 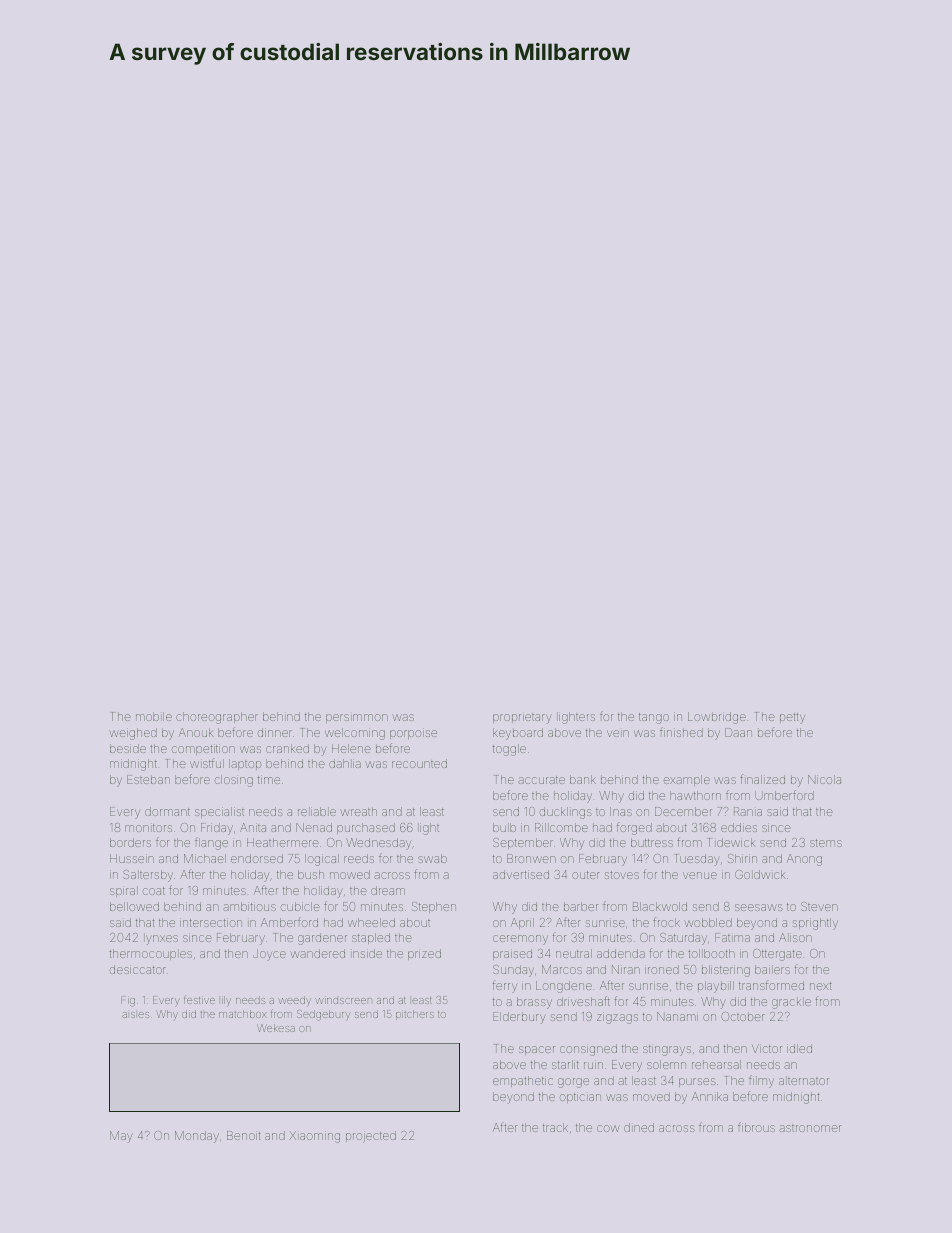 I want to click on lynxes, so click(x=162, y=940).
